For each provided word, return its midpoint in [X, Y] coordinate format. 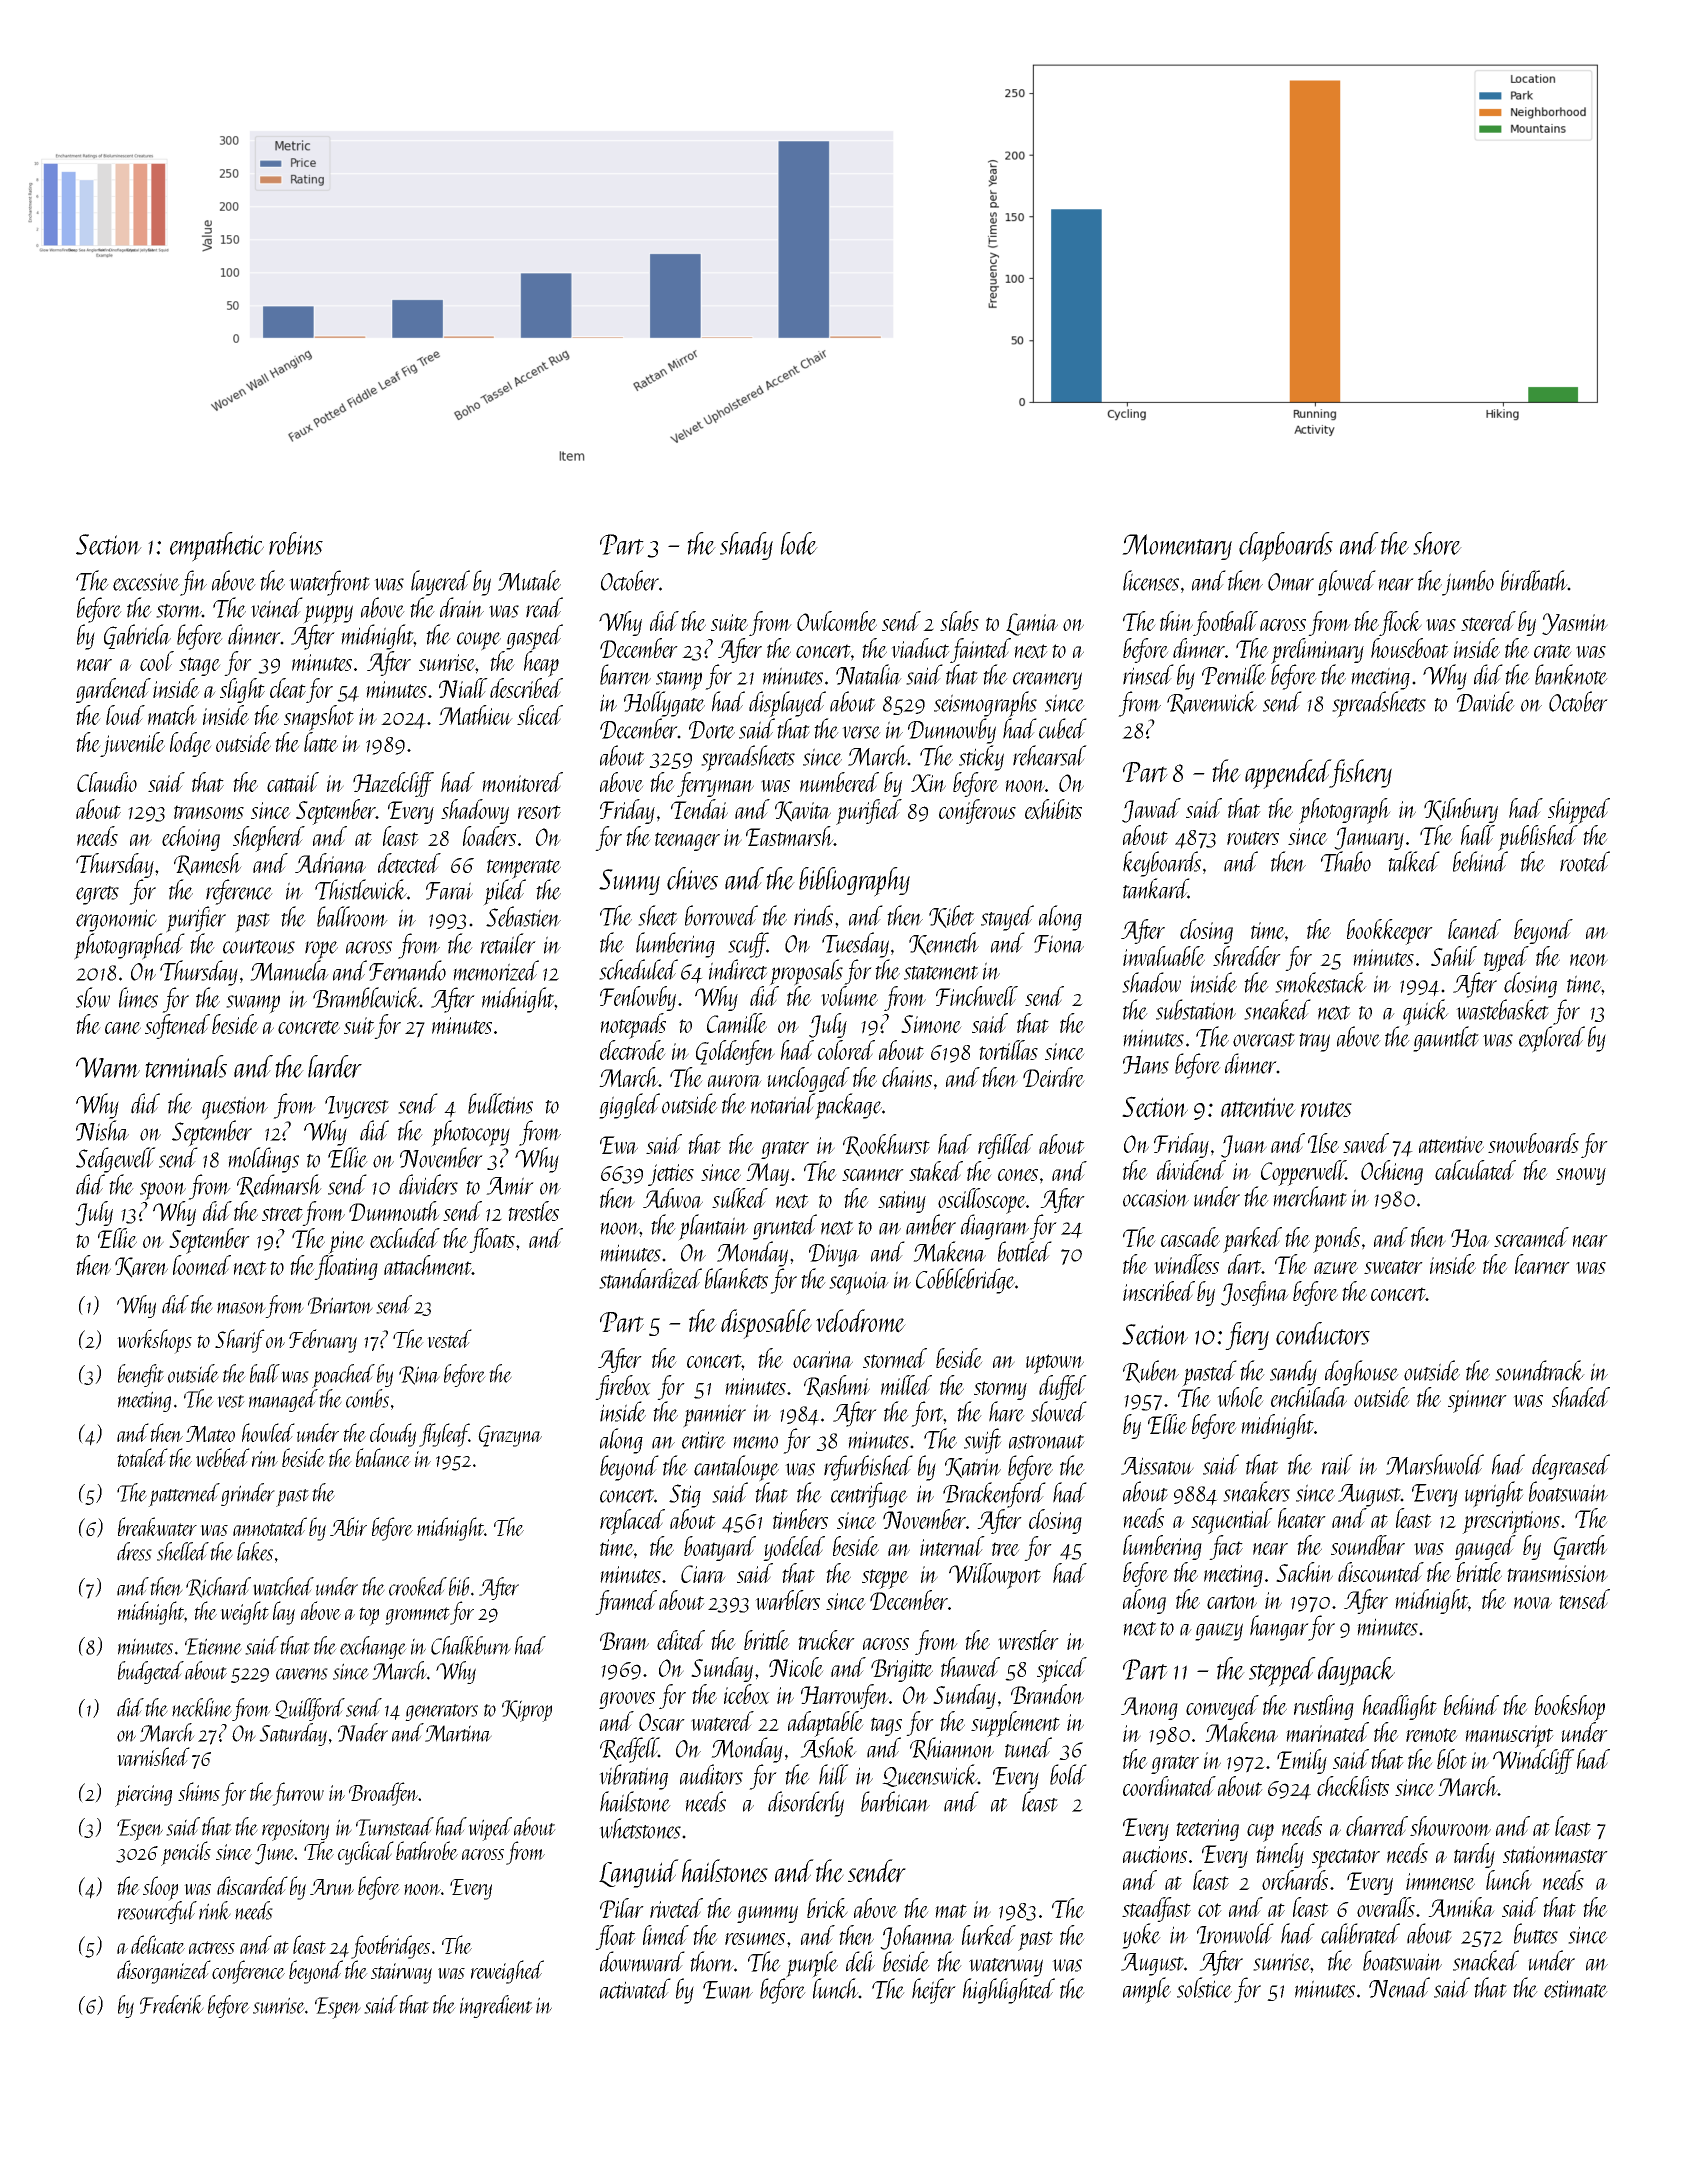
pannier [714, 1416]
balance [383, 1457]
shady [746, 546]
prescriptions [1511, 1522]
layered [440, 583]
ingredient [496, 2006]
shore [1437, 543]
